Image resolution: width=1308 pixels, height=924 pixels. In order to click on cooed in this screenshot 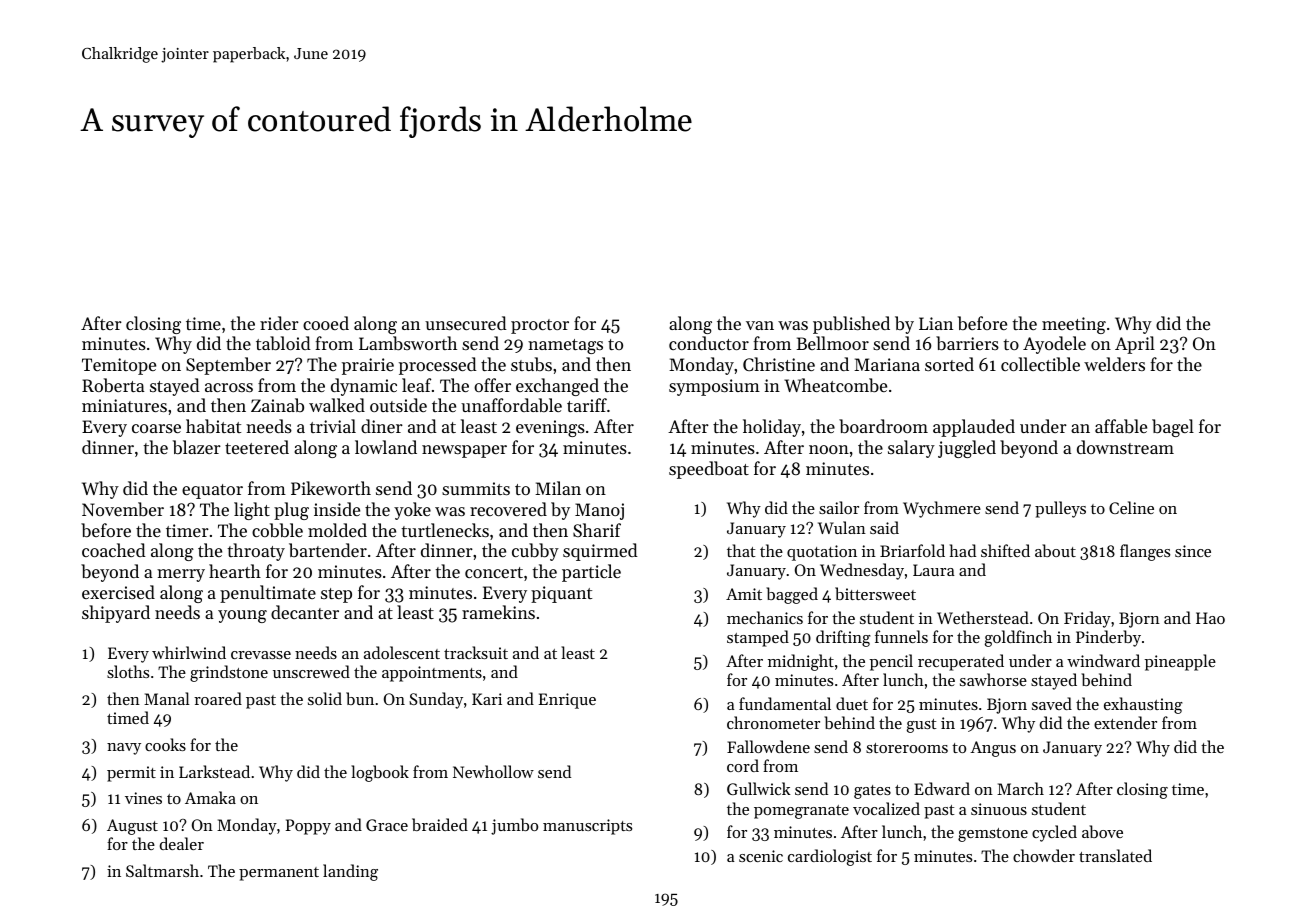, I will do `click(326, 323)`.
